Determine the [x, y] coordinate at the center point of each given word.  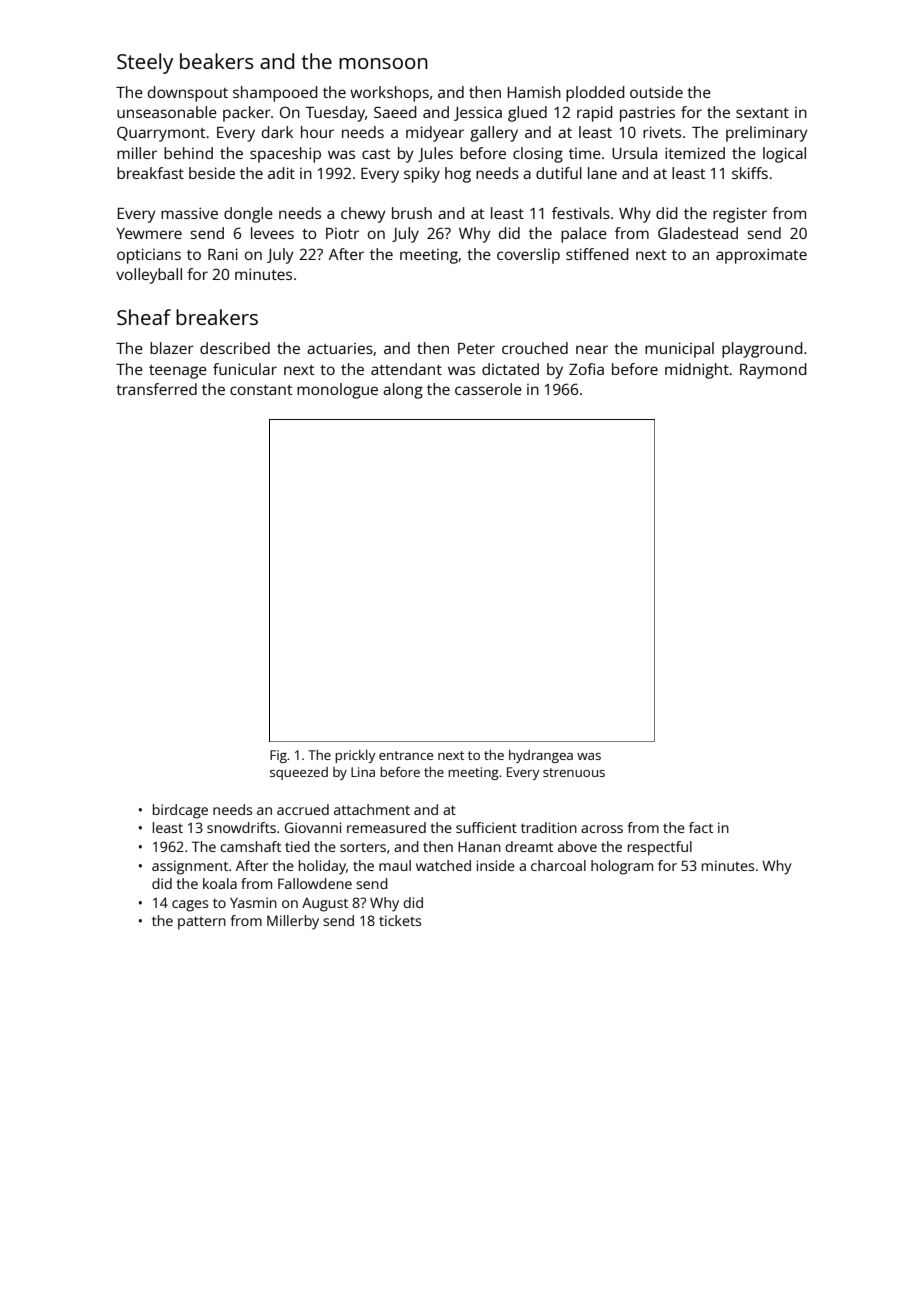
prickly [355, 756]
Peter [476, 348]
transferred [156, 389]
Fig [278, 756]
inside [496, 865]
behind [188, 153]
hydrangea [541, 756]
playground [762, 350]
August [325, 905]
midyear [435, 134]
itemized [695, 153]
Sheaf [144, 317]
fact [701, 827]
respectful [660, 848]
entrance [406, 755]
